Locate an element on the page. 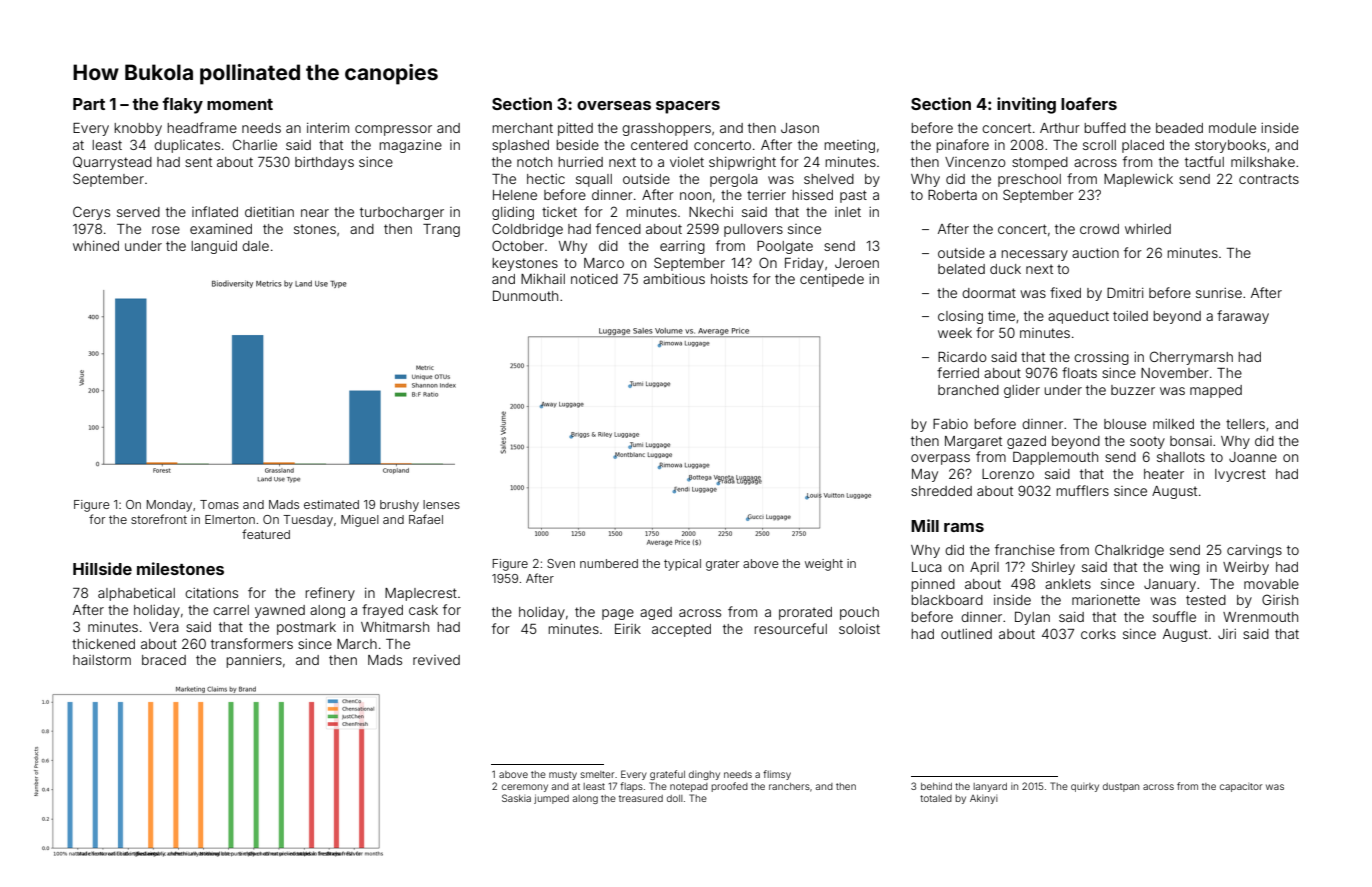  Rafael is located at coordinates (426, 519).
